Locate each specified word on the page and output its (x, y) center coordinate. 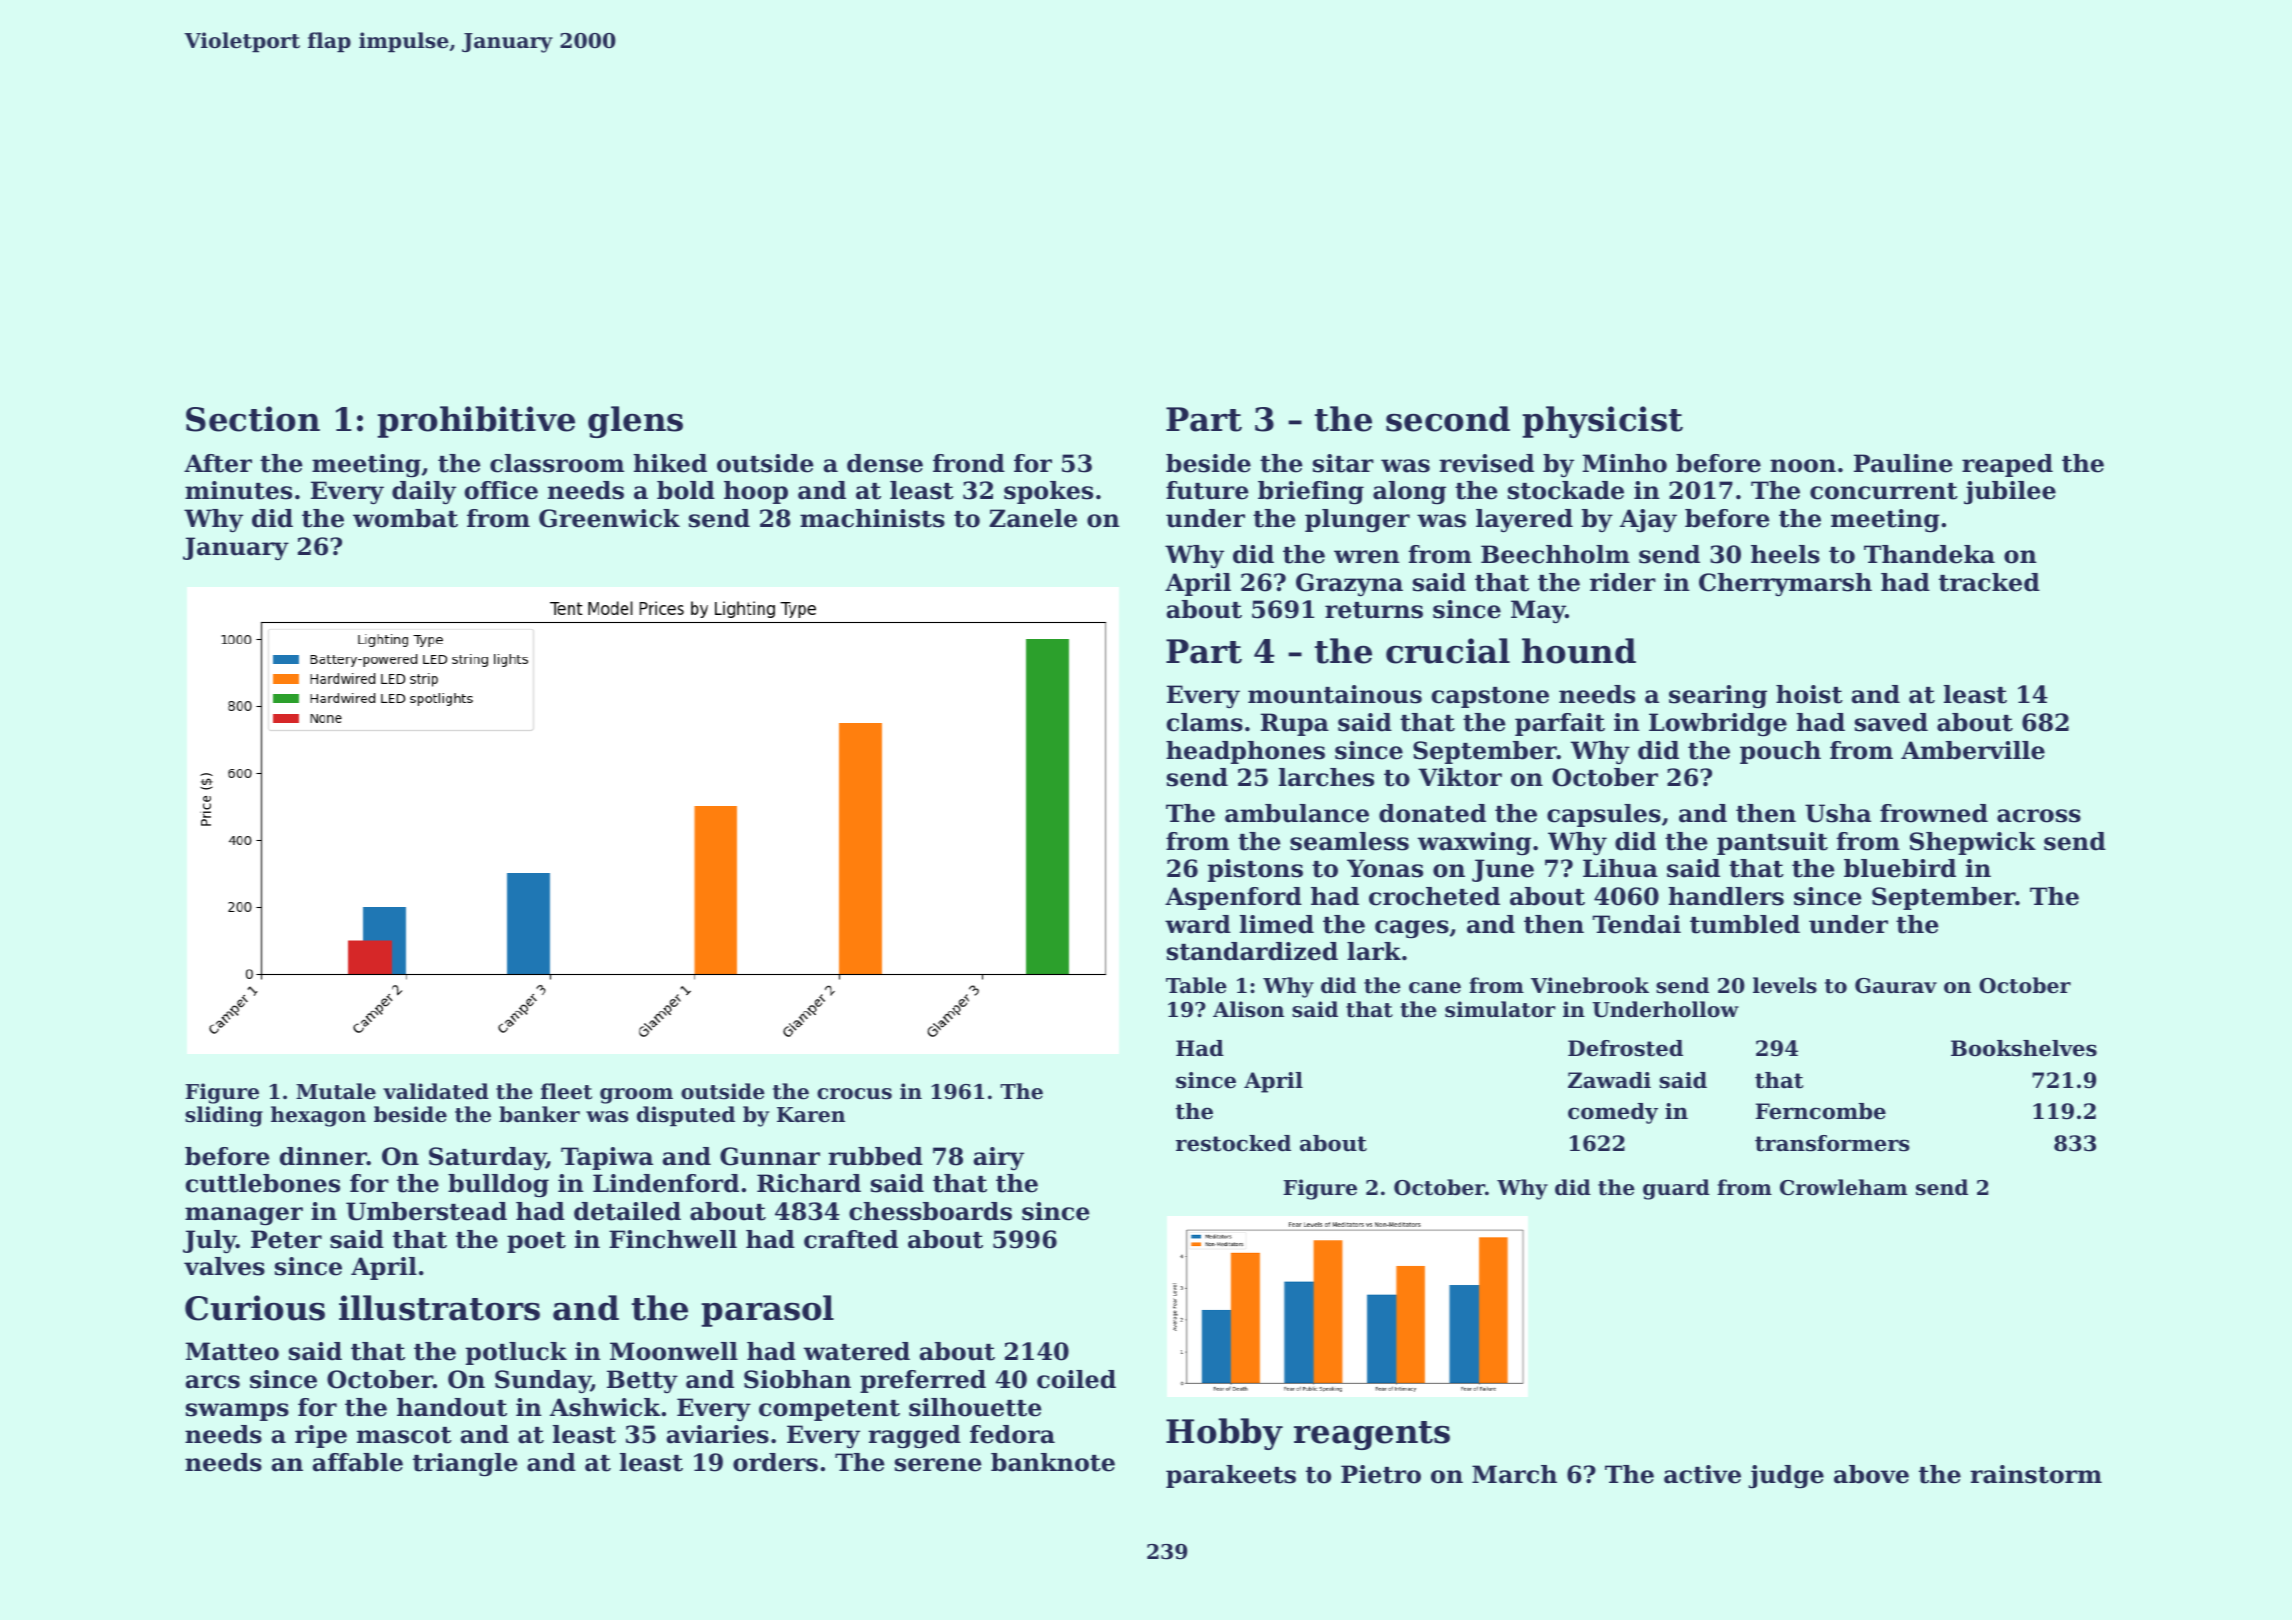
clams (1205, 722)
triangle (465, 1465)
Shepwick (1973, 843)
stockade (1566, 490)
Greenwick (609, 518)
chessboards (930, 1211)
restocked (1233, 1143)
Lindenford (666, 1183)
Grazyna (1349, 585)
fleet (566, 1091)
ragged (914, 1437)
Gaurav (1896, 986)
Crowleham (1843, 1187)
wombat (405, 518)
